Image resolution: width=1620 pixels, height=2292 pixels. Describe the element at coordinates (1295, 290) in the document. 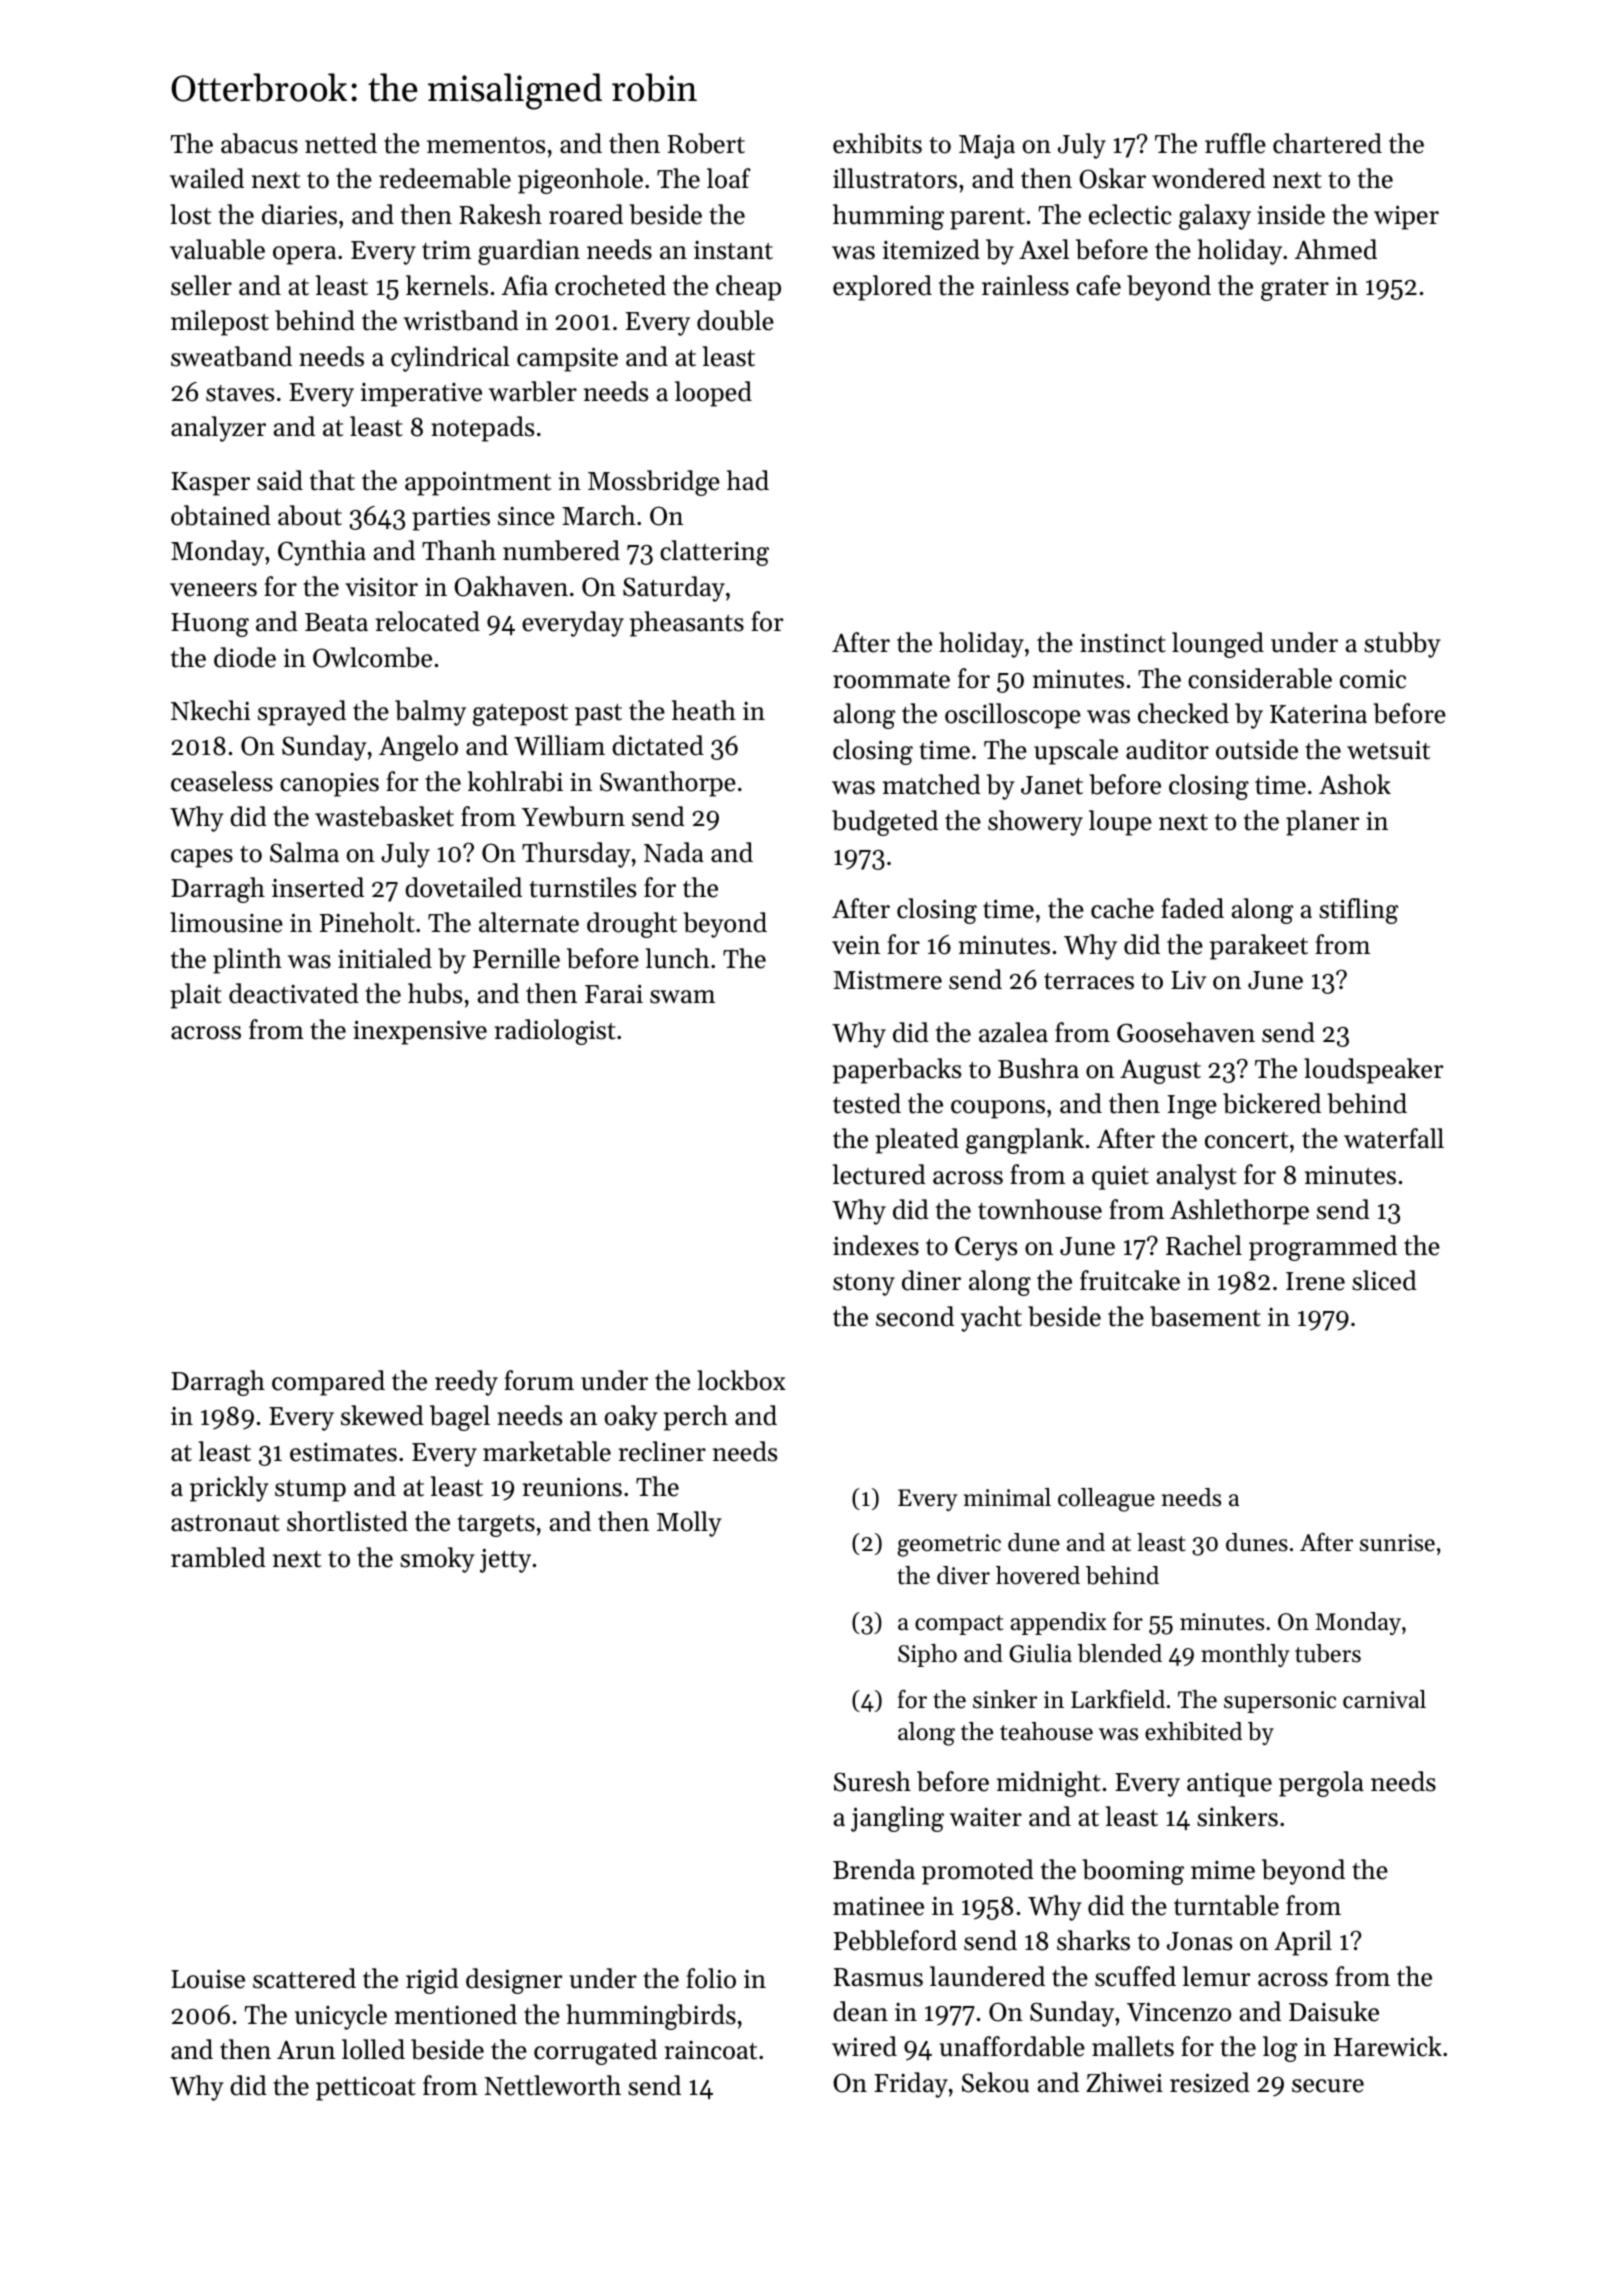

I see `grater` at that location.
